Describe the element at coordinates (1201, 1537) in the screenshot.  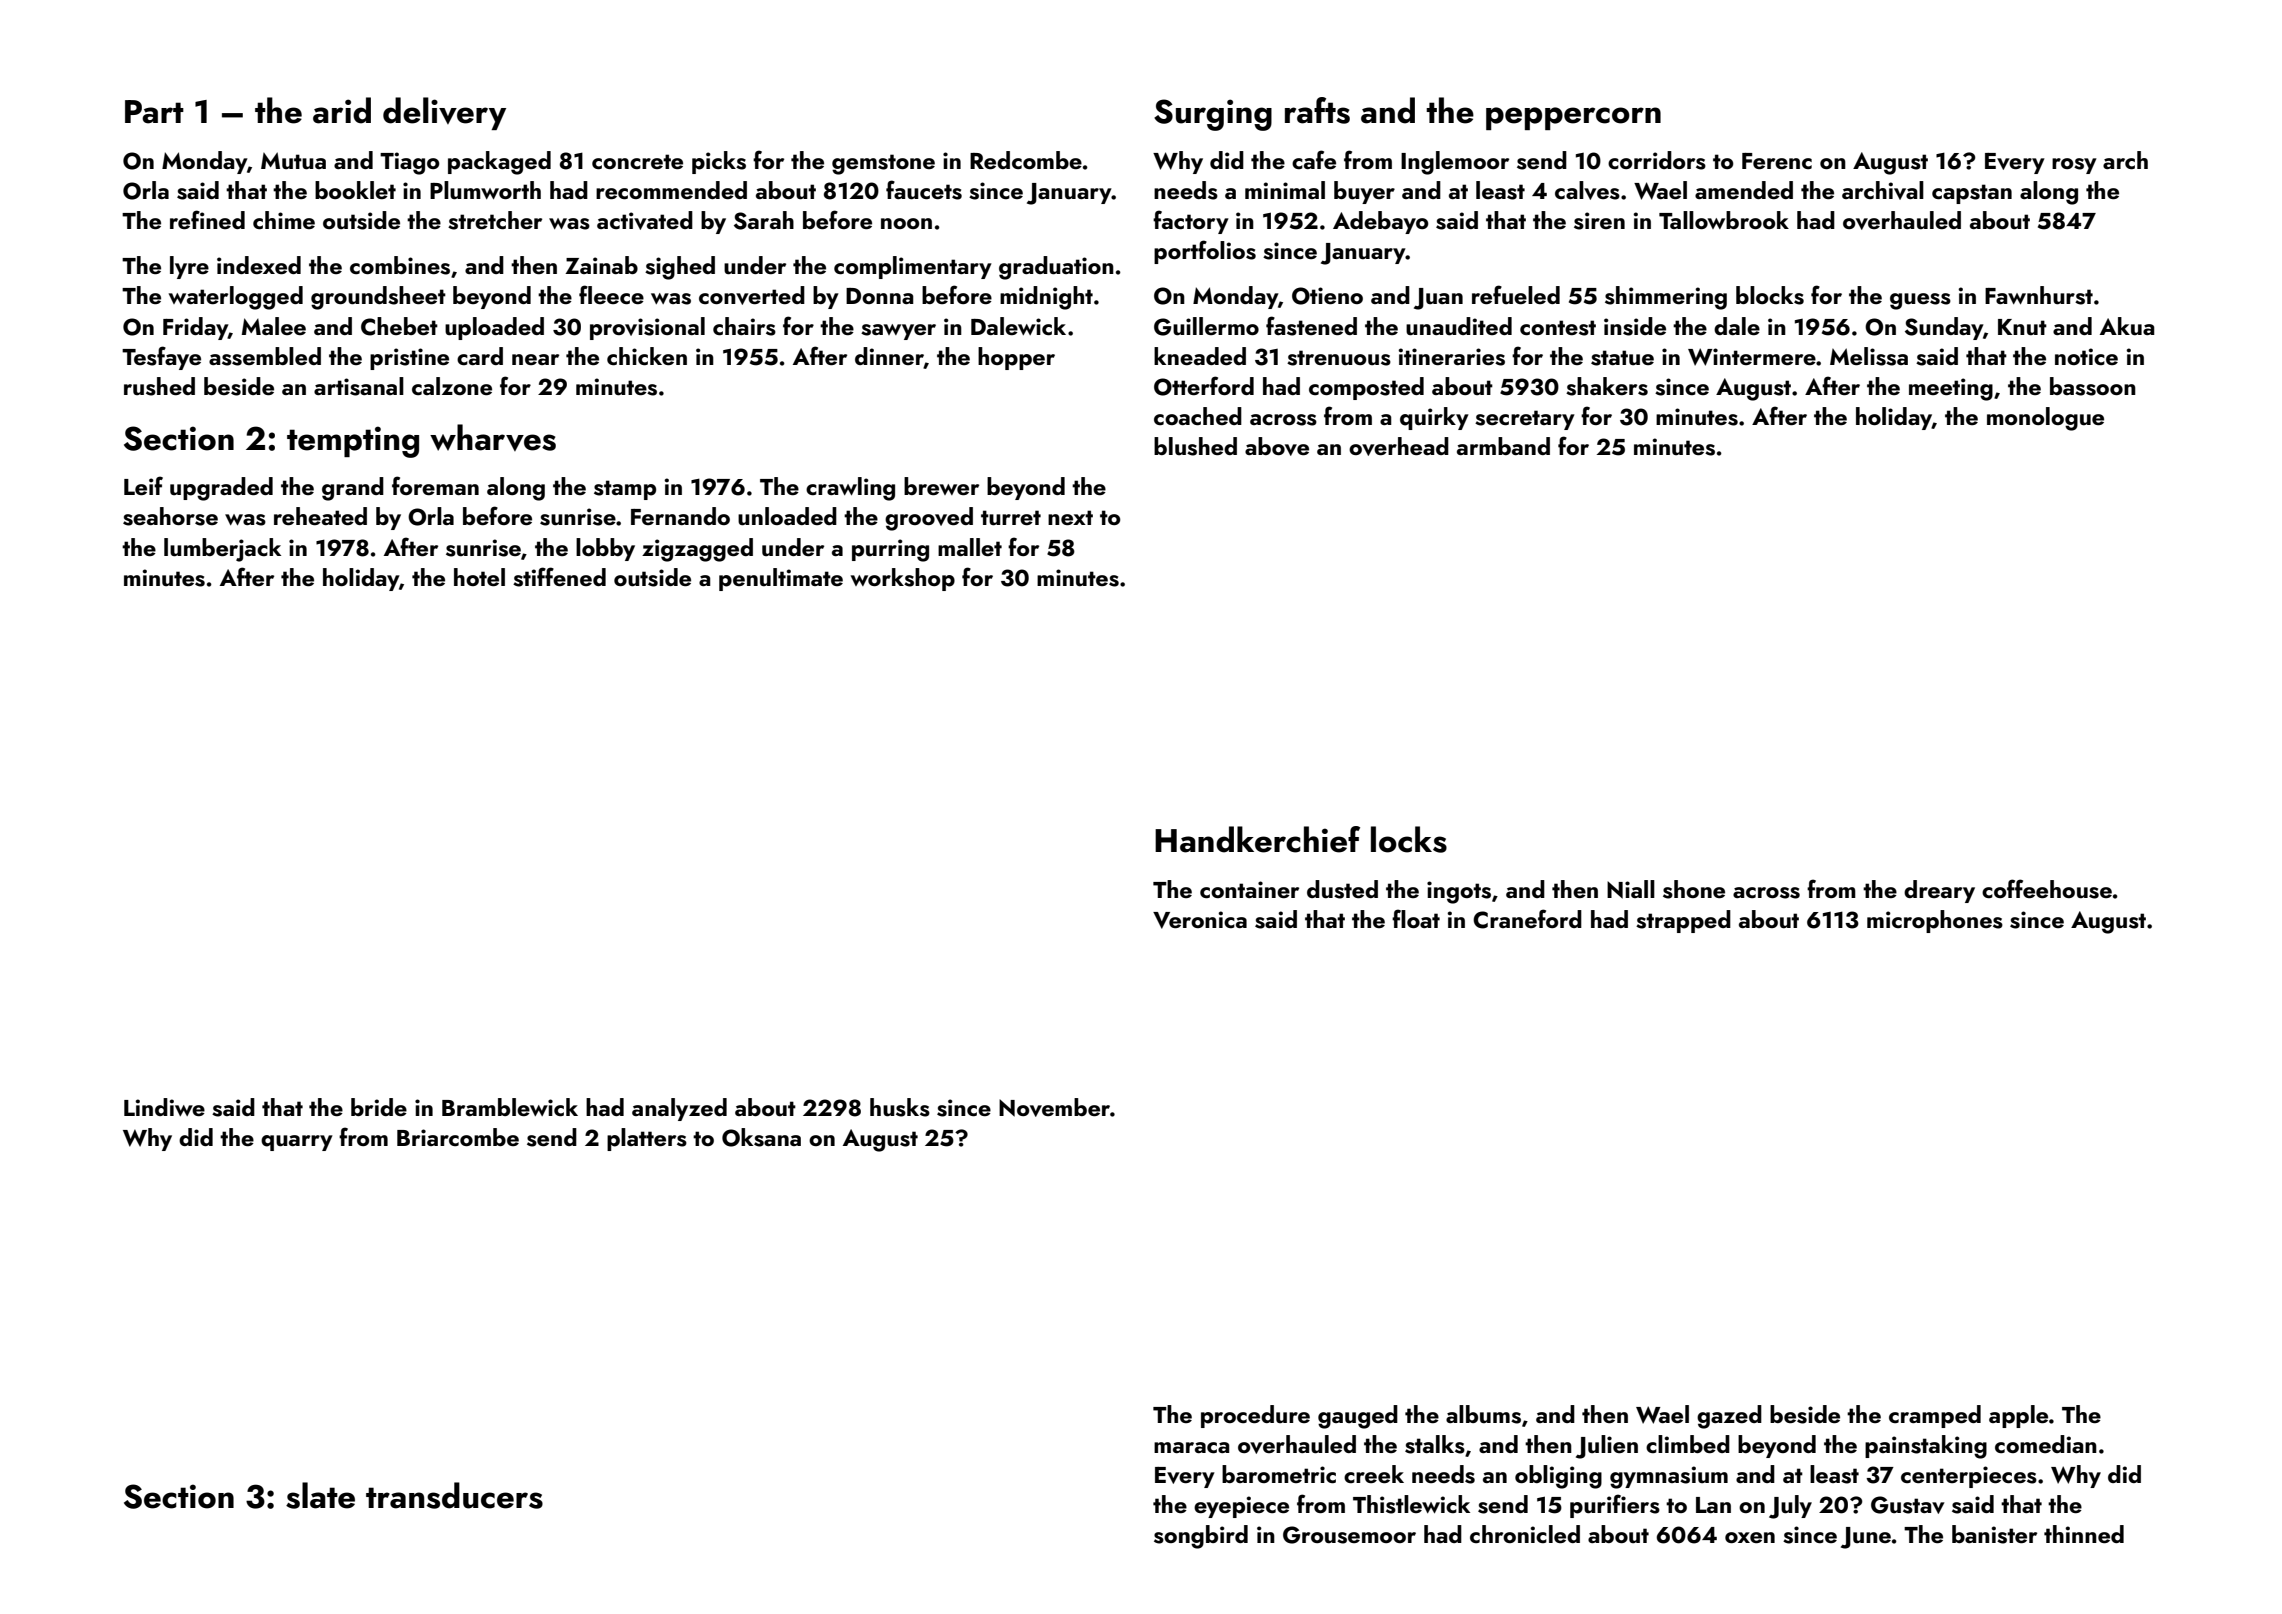
I see `songbird` at that location.
